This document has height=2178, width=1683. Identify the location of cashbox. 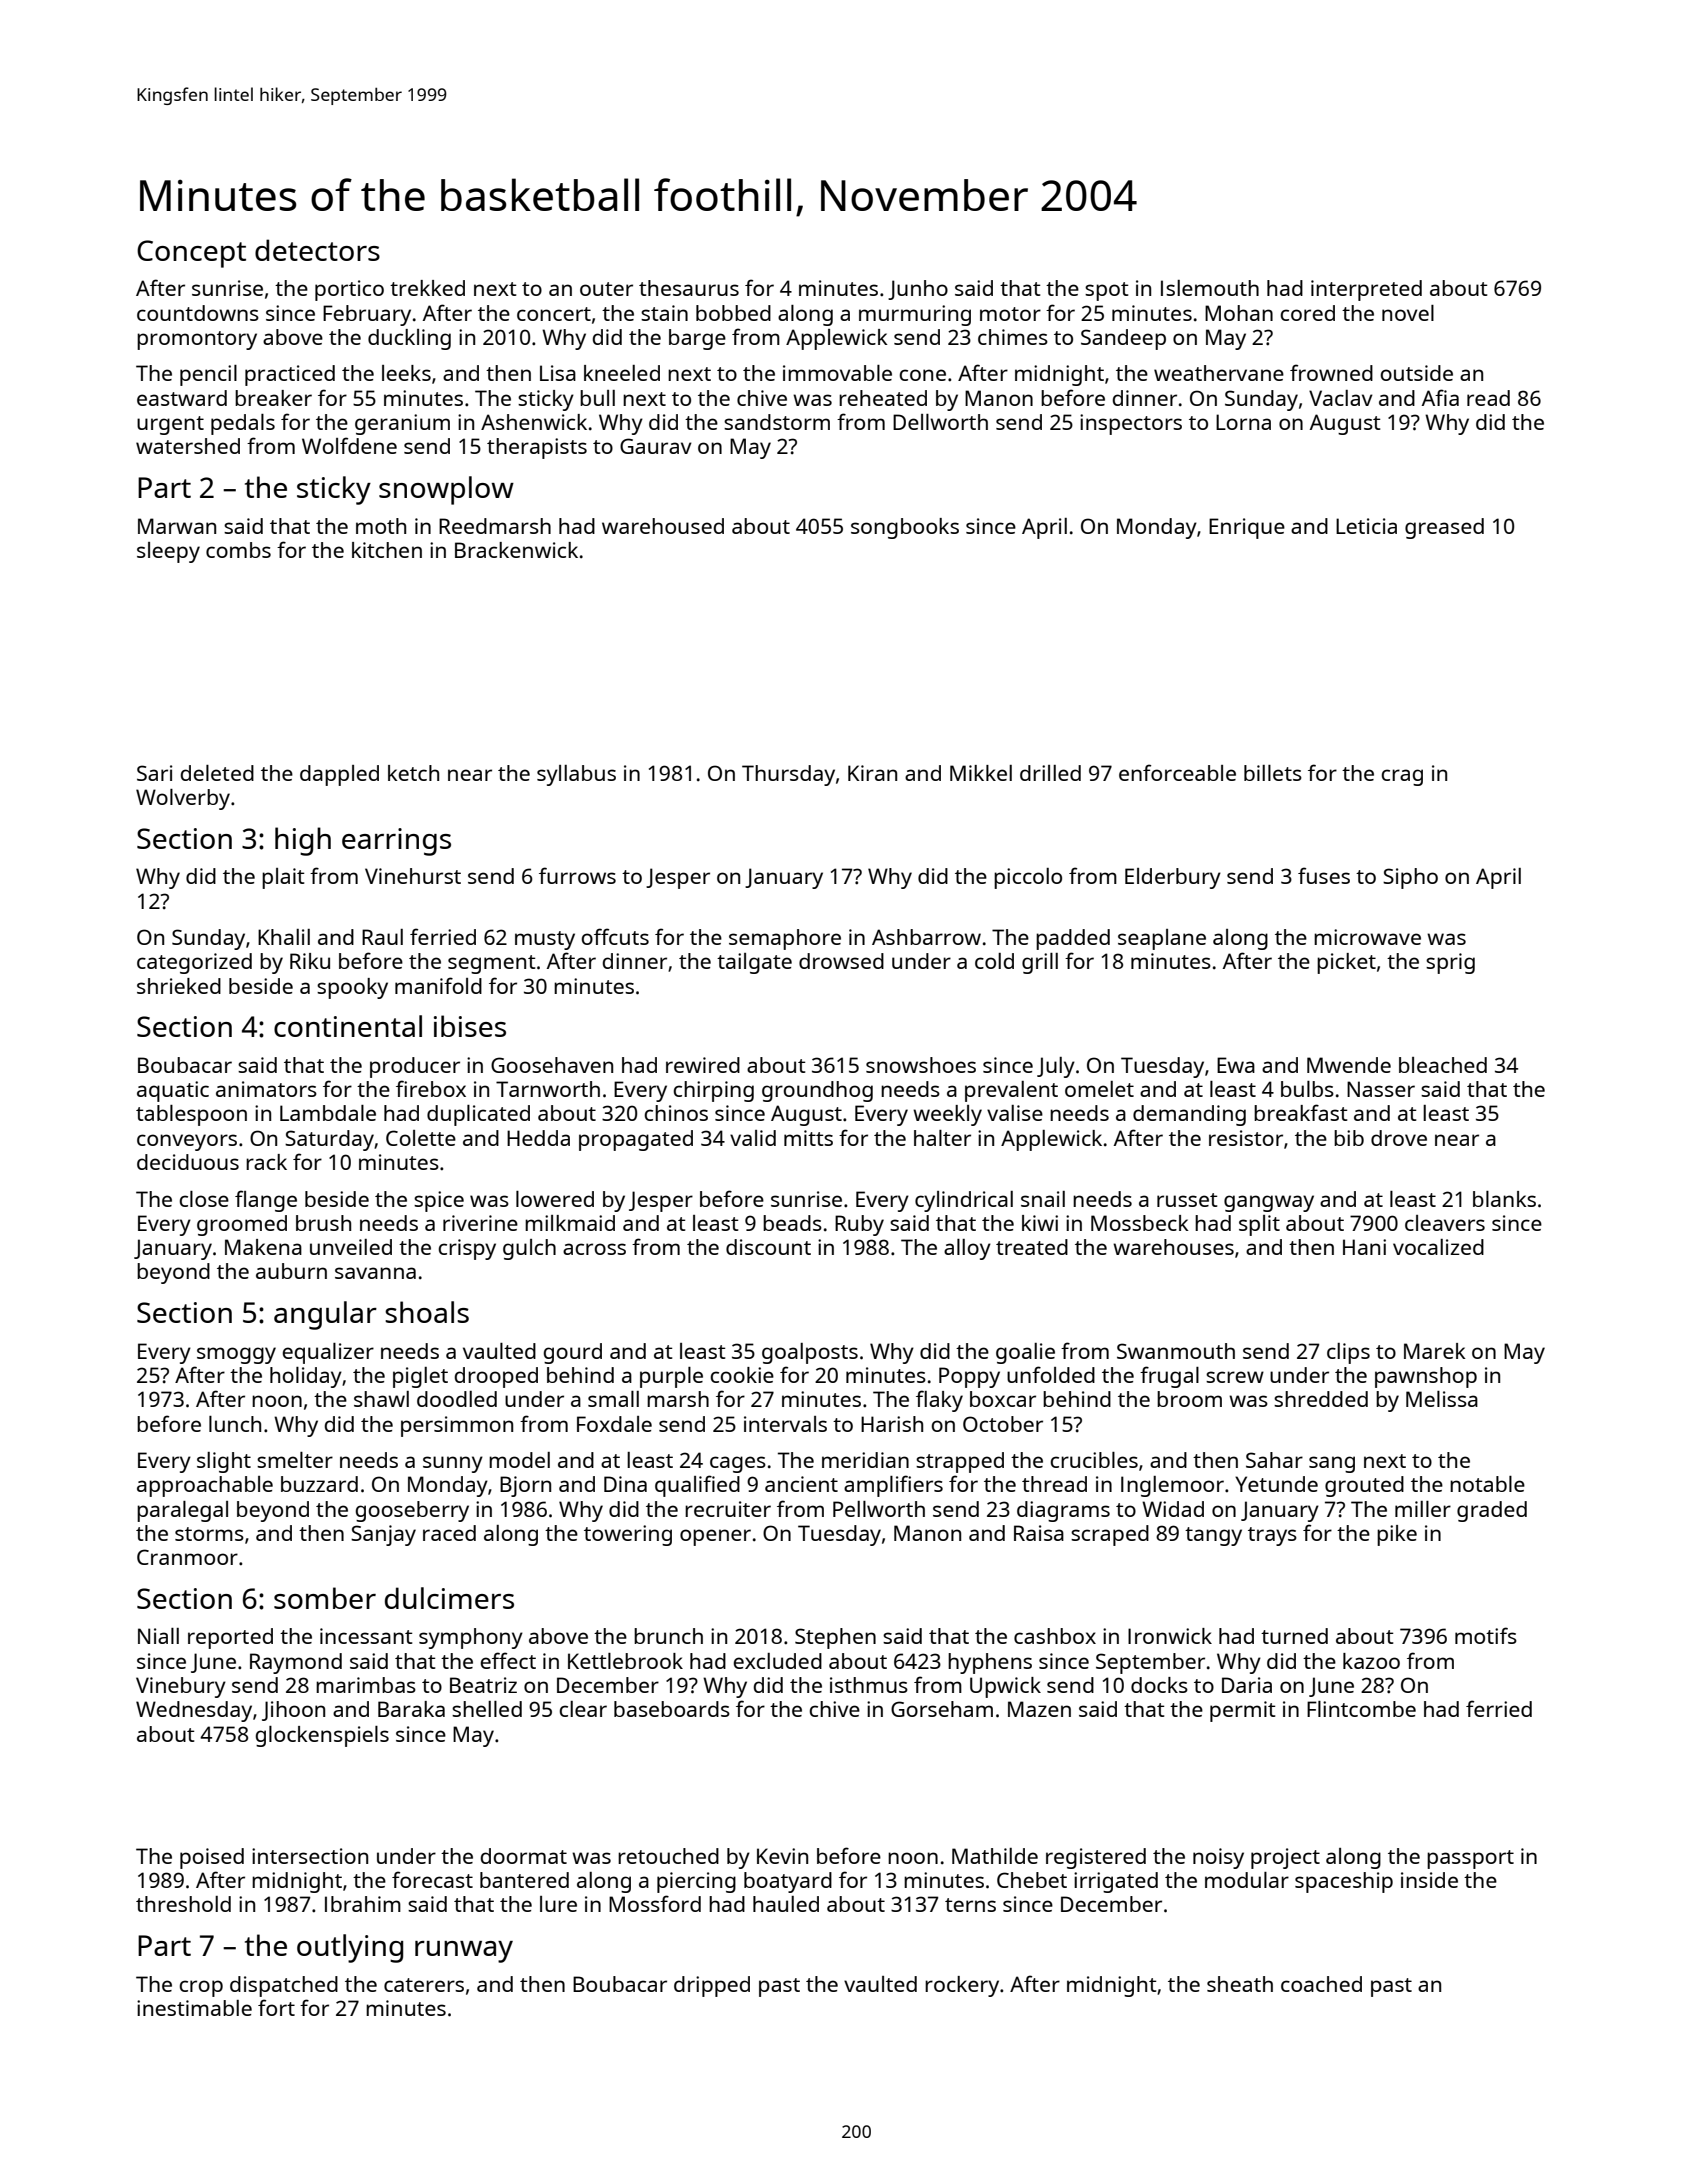
(1055, 1636).
